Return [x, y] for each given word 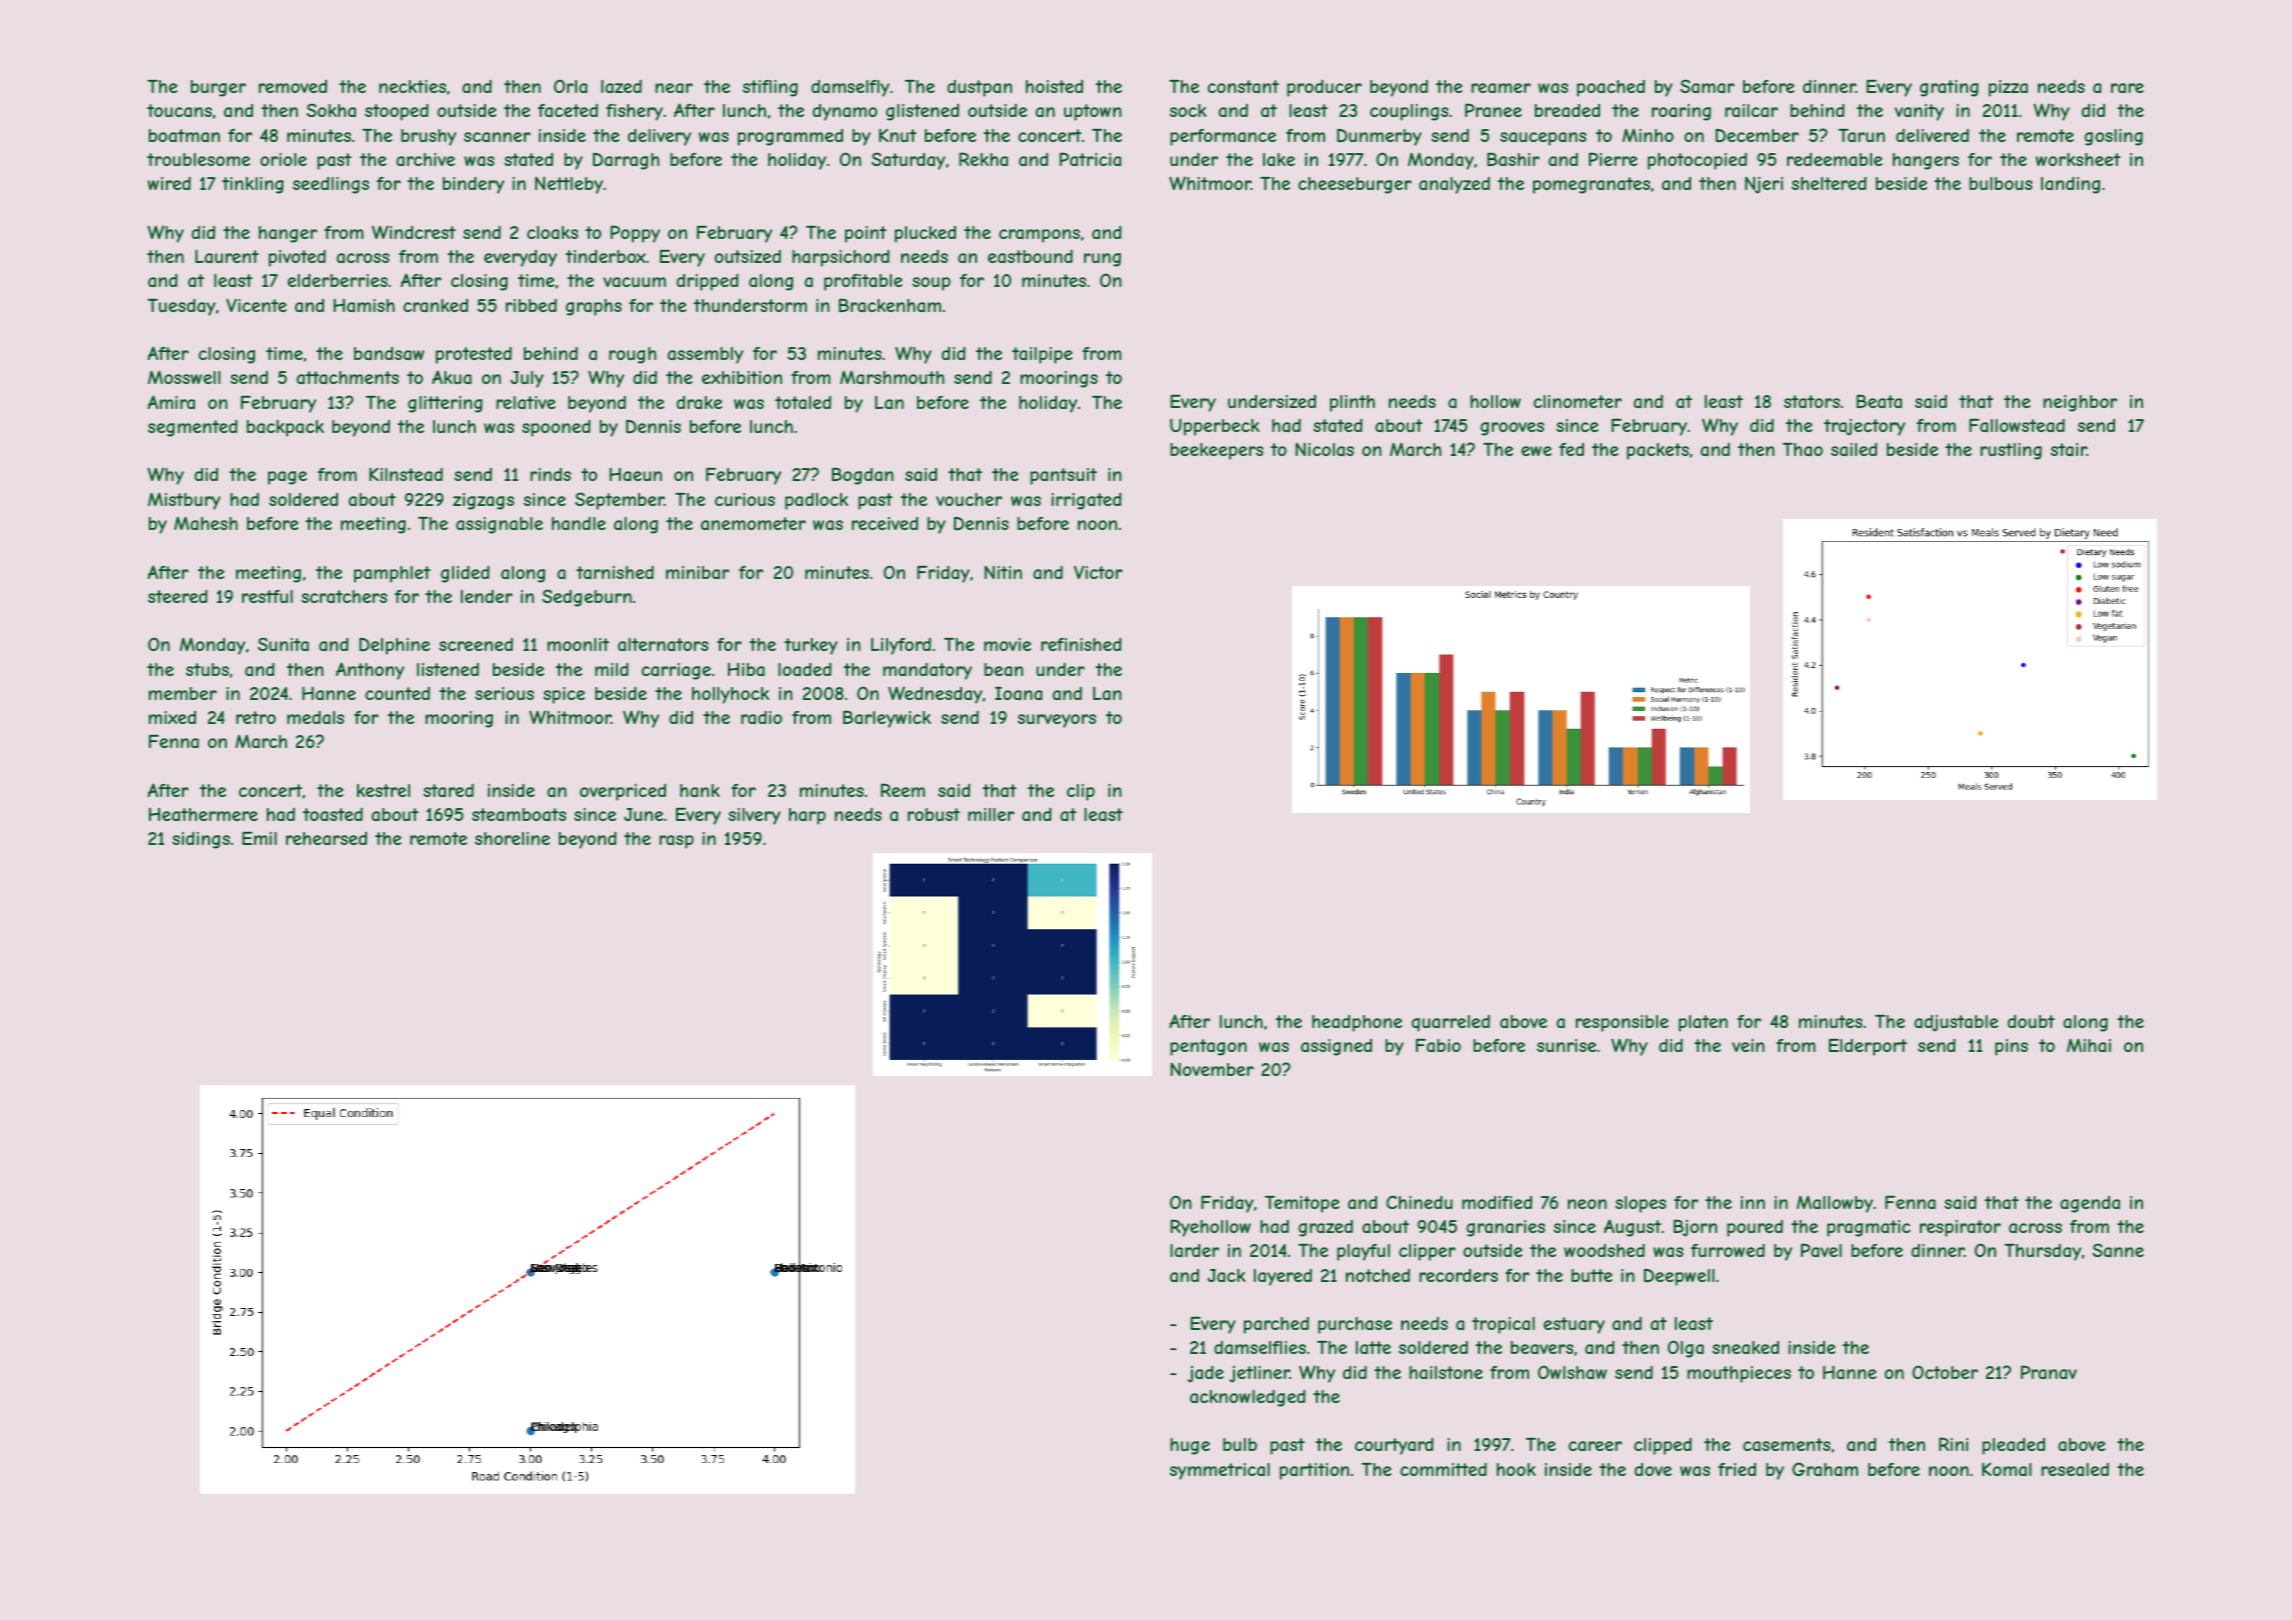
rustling [2011, 451]
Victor [1098, 572]
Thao [1802, 449]
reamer [1501, 88]
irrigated [1086, 501]
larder [1194, 1250]
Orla [570, 86]
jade [1206, 1374]
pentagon [1208, 1047]
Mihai [2089, 1045]
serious [504, 693]
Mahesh [206, 523]
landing [2070, 185]
